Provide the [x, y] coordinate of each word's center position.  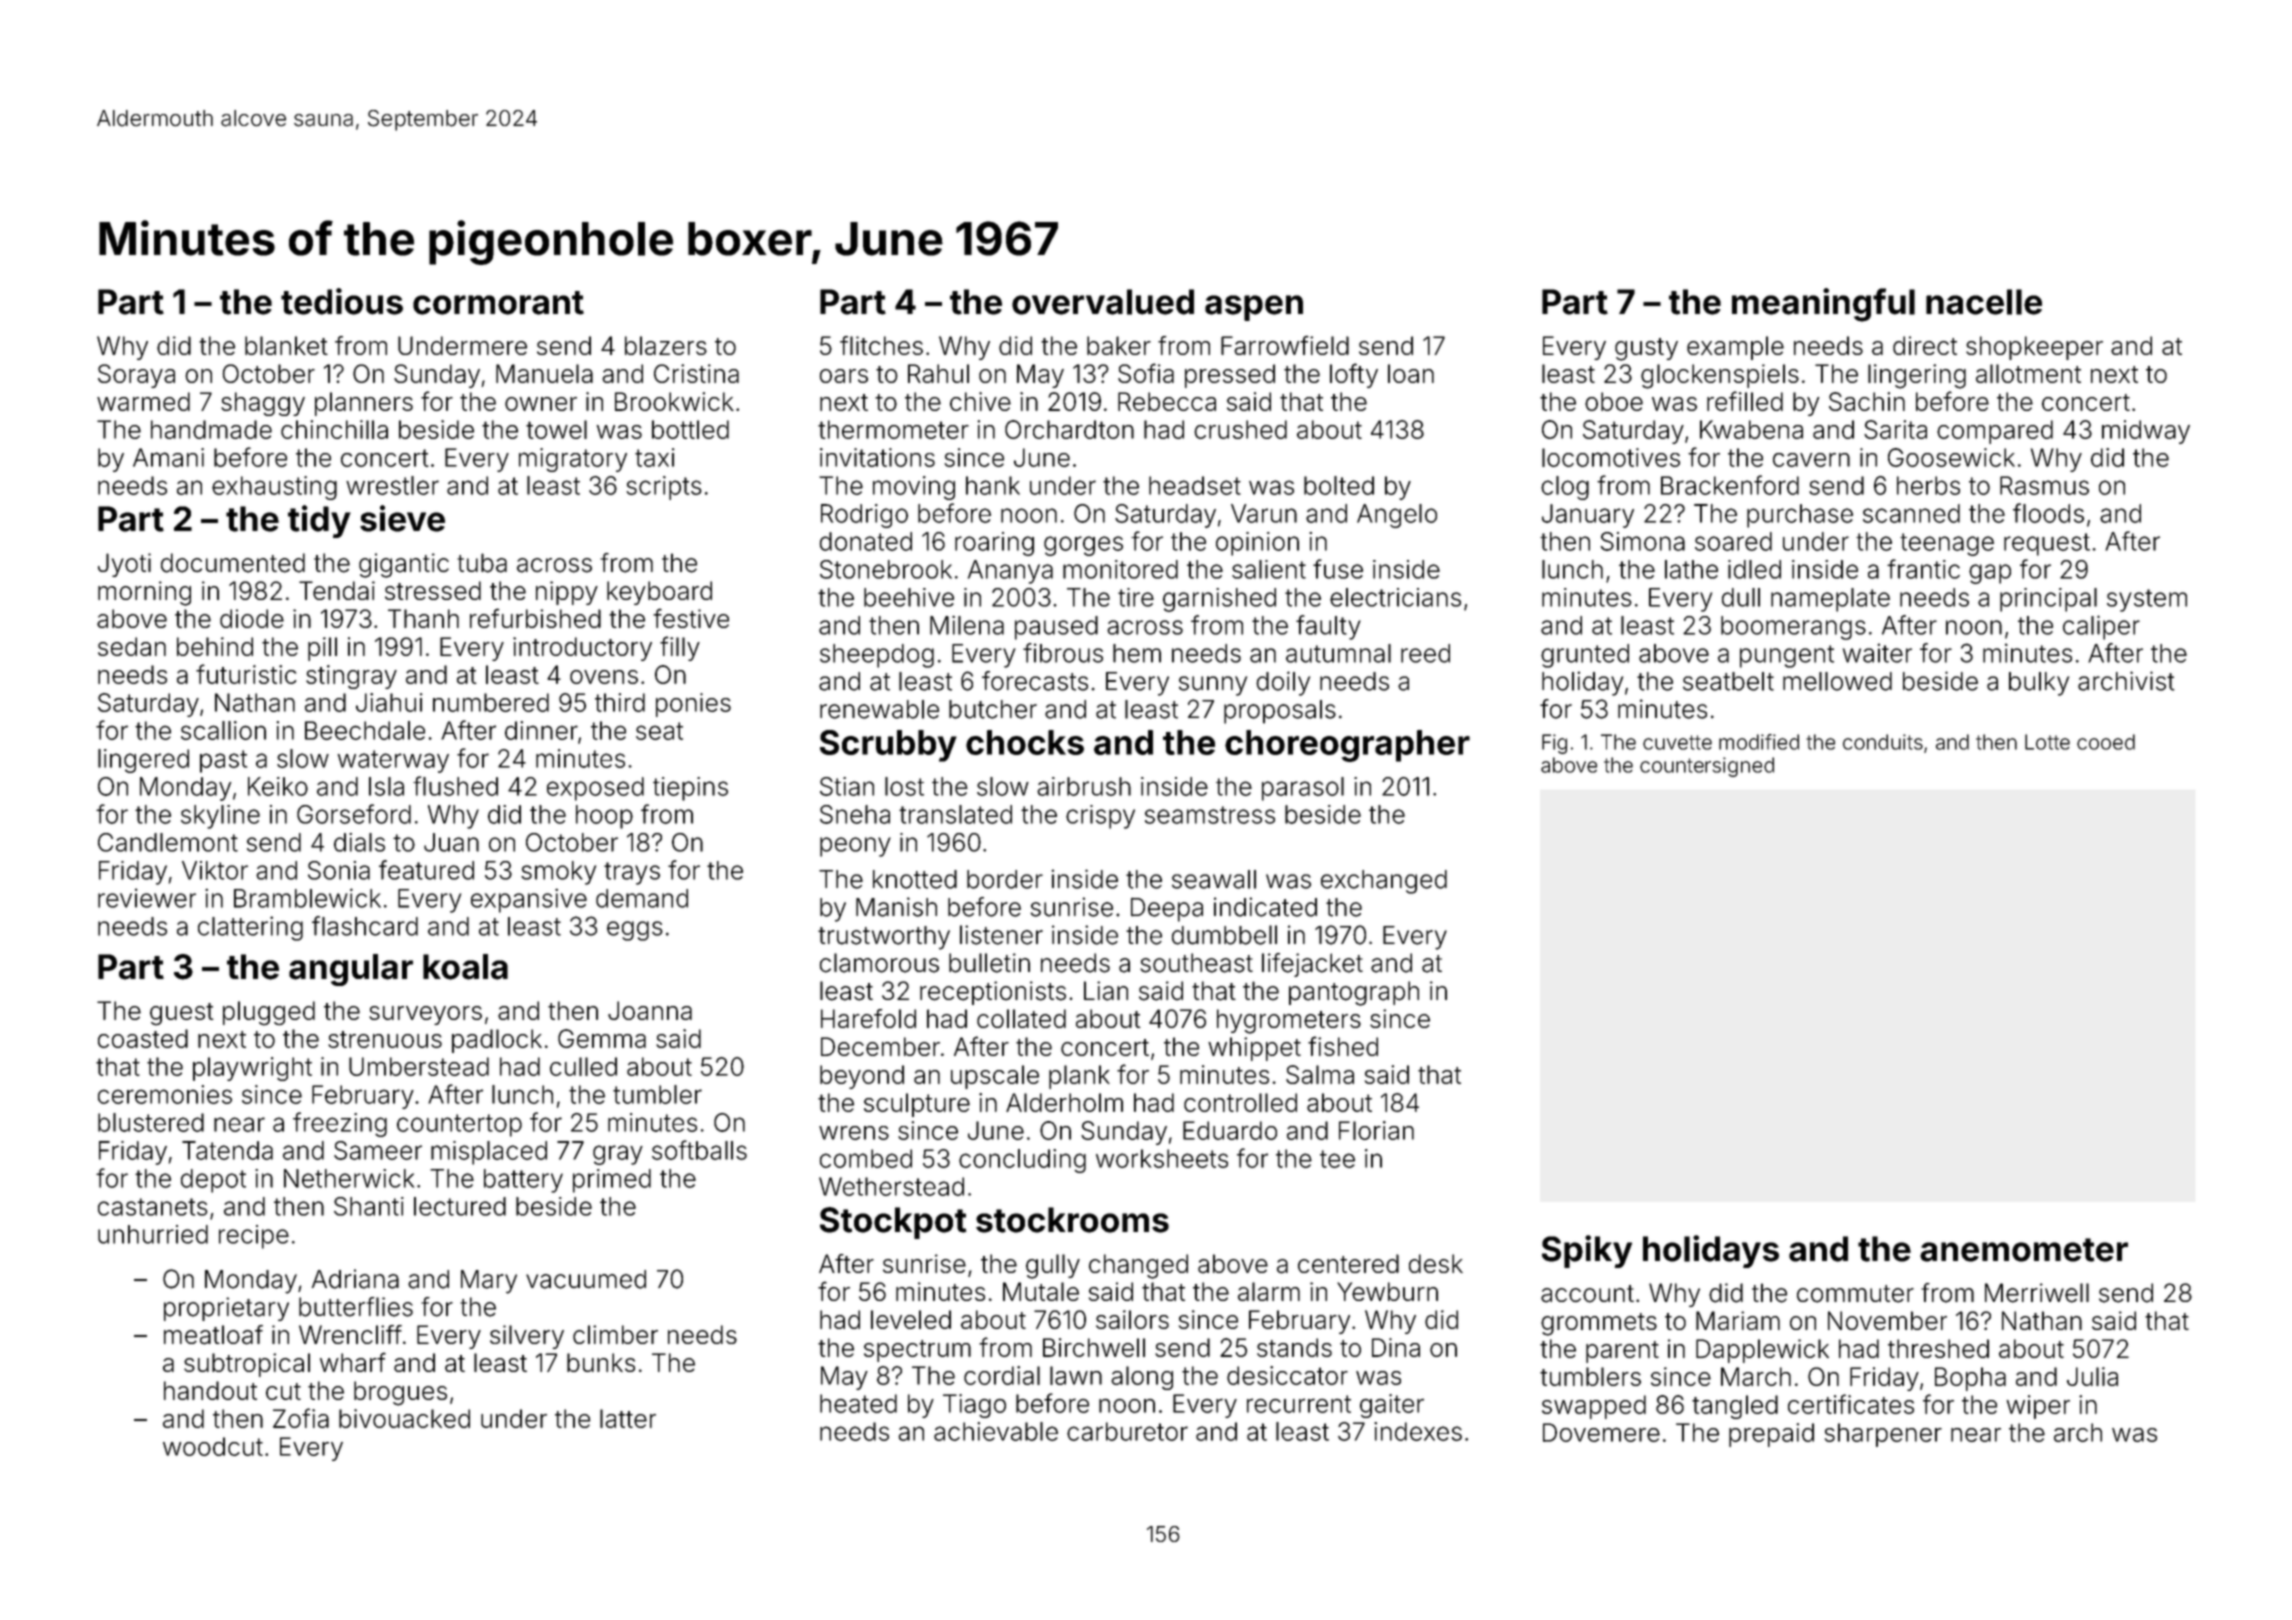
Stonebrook [886, 569]
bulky [2039, 684]
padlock [497, 1041]
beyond [862, 1077]
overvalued [1103, 302]
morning [144, 593]
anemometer [2024, 1250]
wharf [353, 1362]
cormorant [498, 303]
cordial [1002, 1375]
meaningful [1823, 305]
